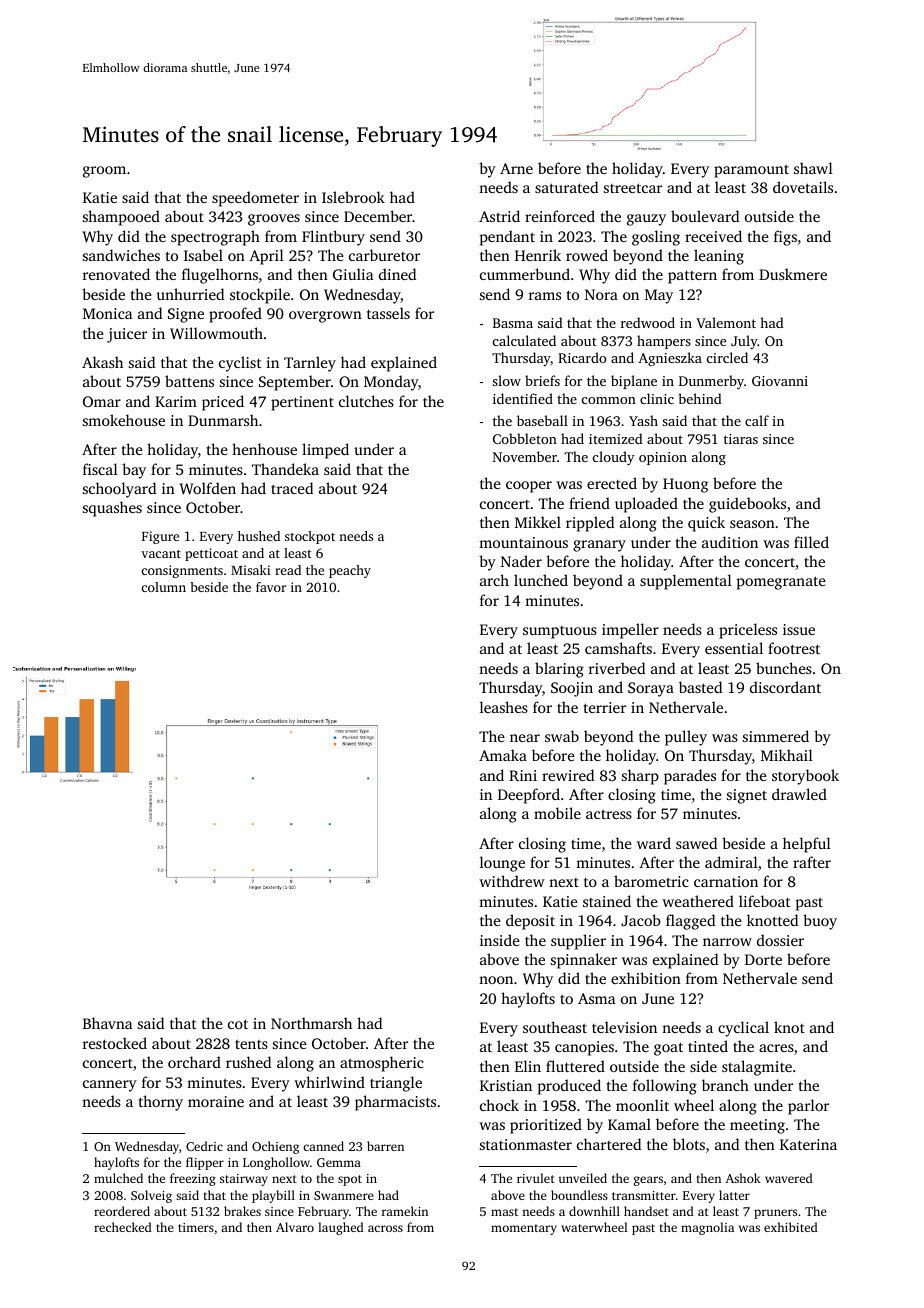 The image size is (924, 1308). I want to click on sandwiches, so click(121, 255).
